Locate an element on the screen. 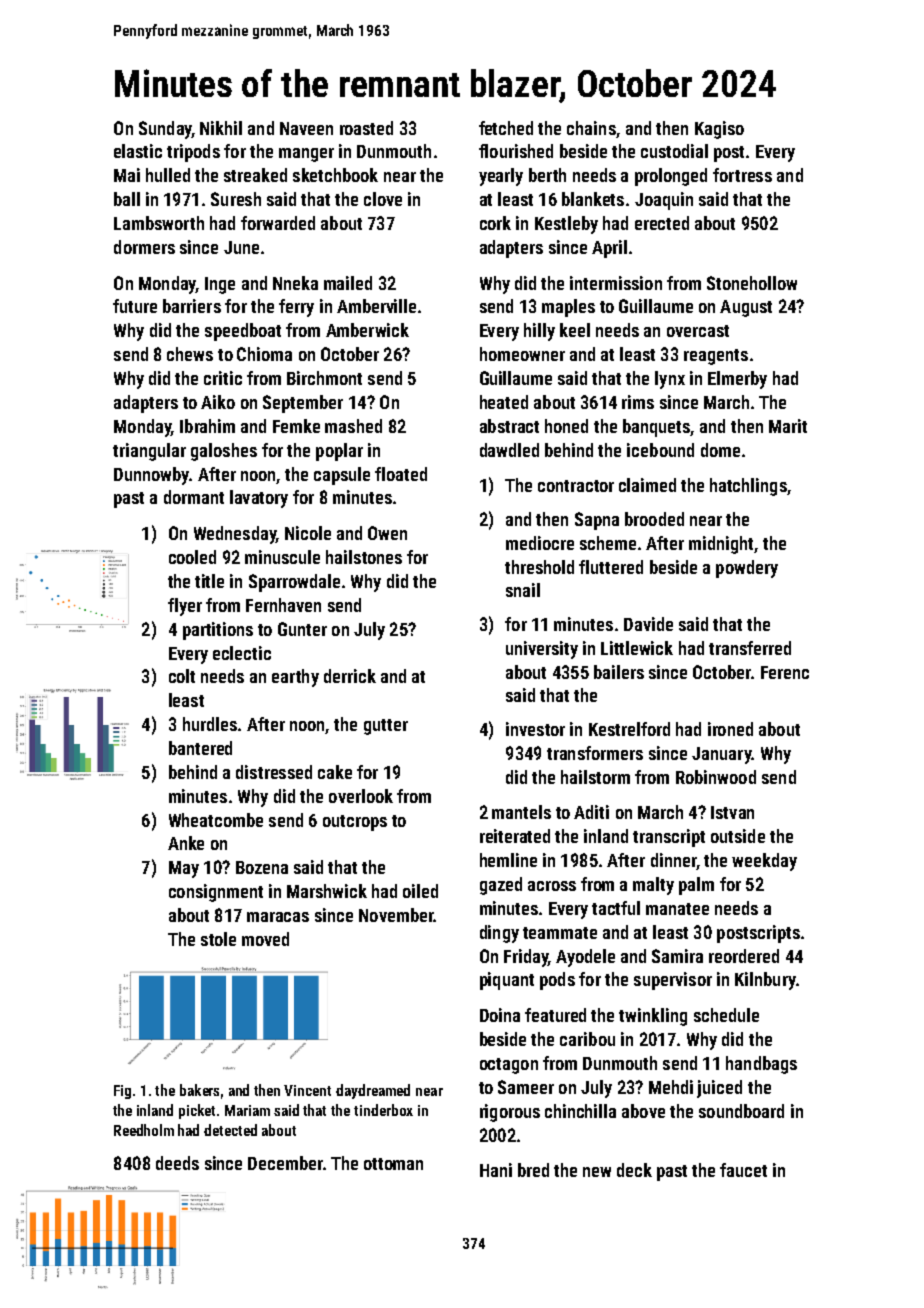 This screenshot has width=924, height=1308. transcript is located at coordinates (669, 838).
